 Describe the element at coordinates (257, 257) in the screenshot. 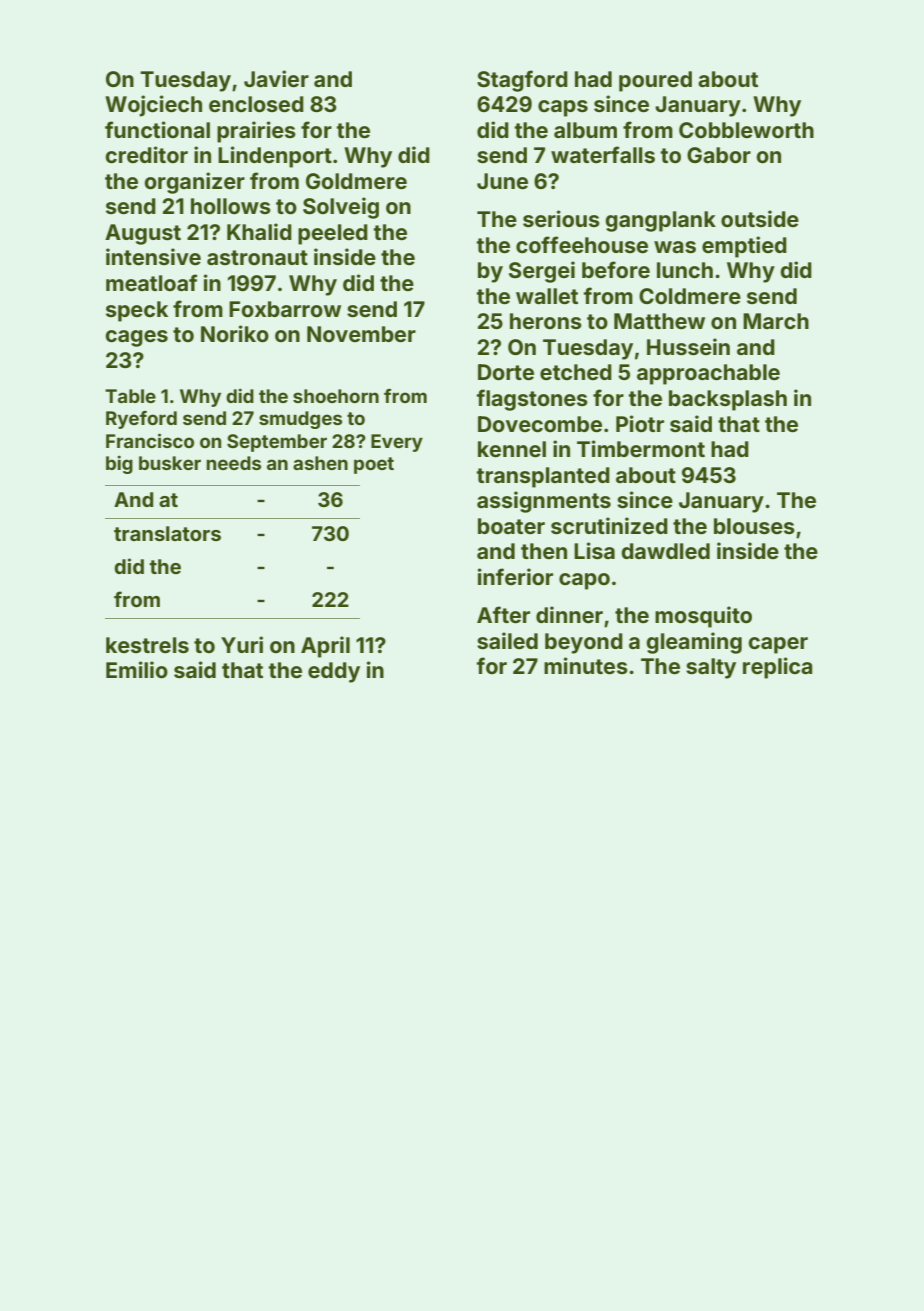

I see `astronaut` at that location.
